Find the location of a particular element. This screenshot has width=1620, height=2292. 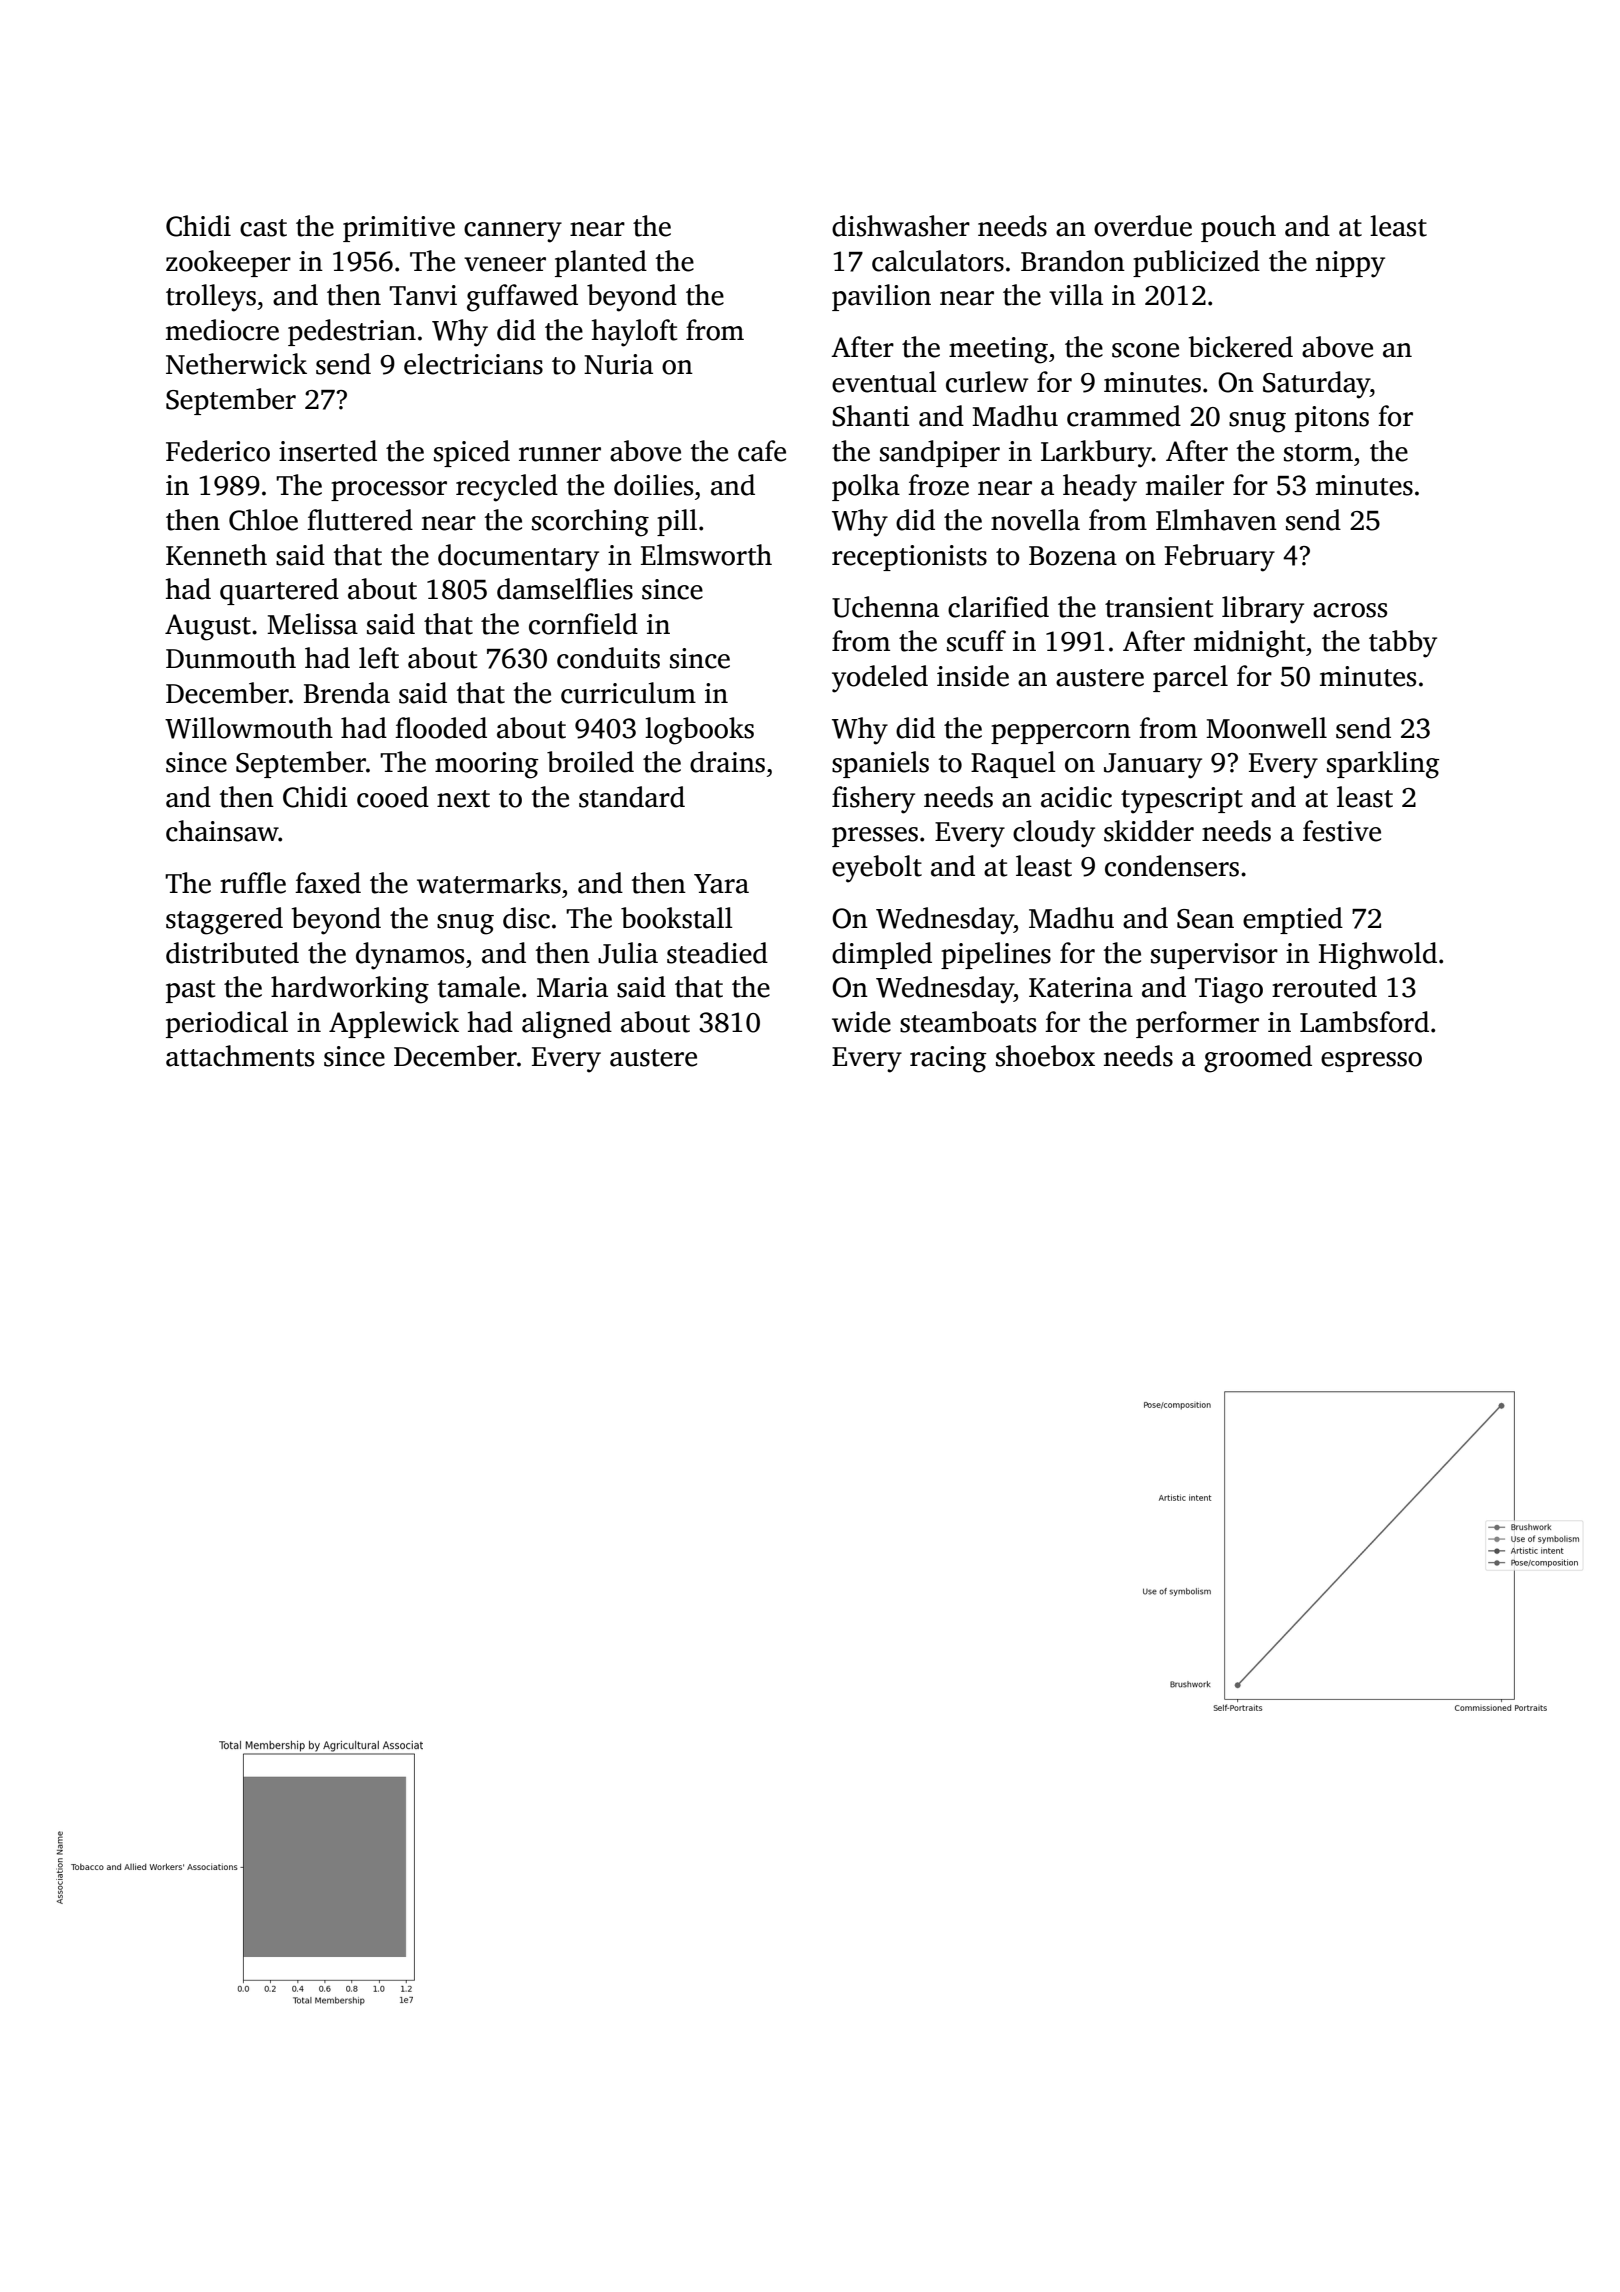

Willowmouth is located at coordinates (249, 728).
